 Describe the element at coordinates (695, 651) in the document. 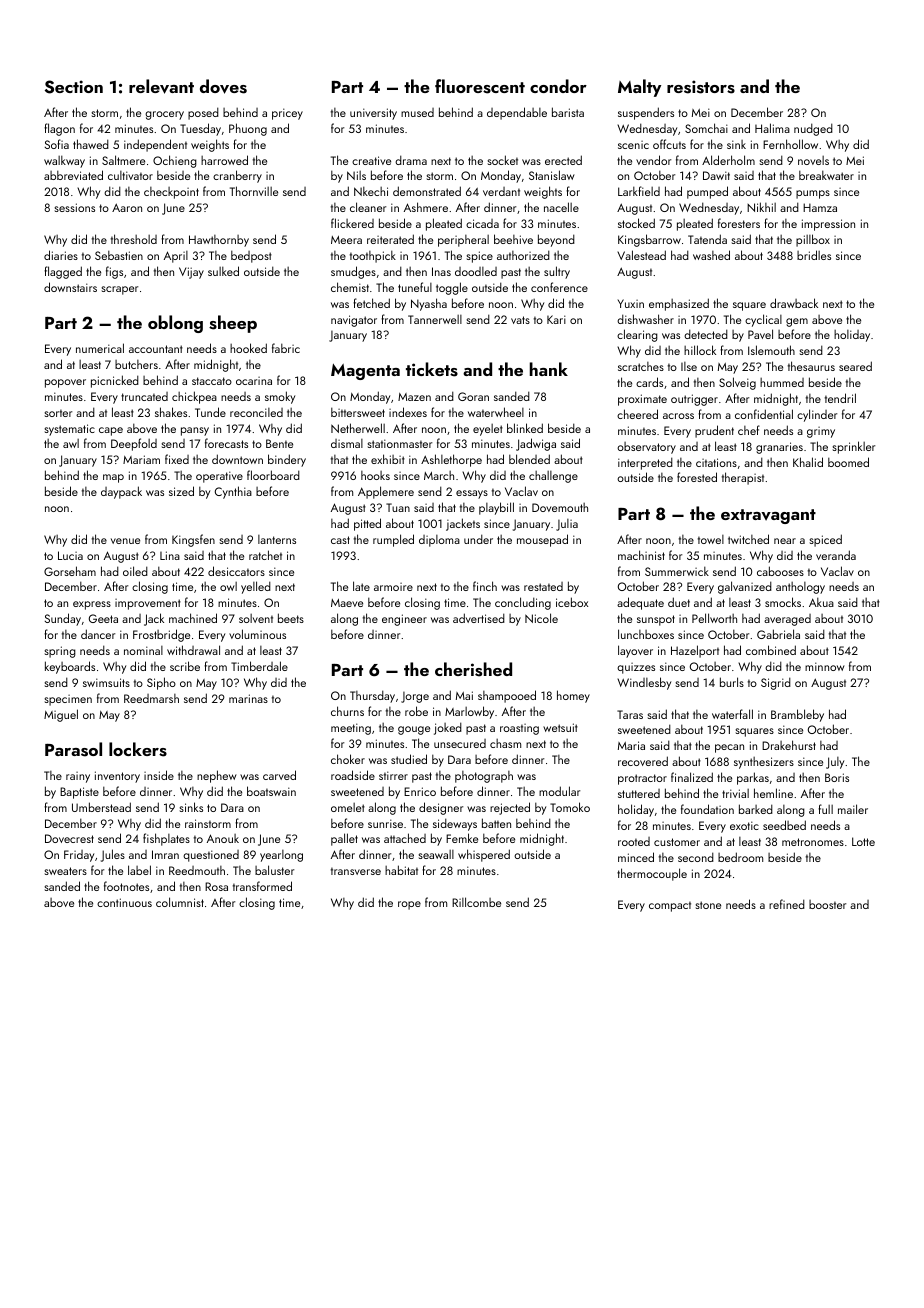

I see `Hazelport` at that location.
